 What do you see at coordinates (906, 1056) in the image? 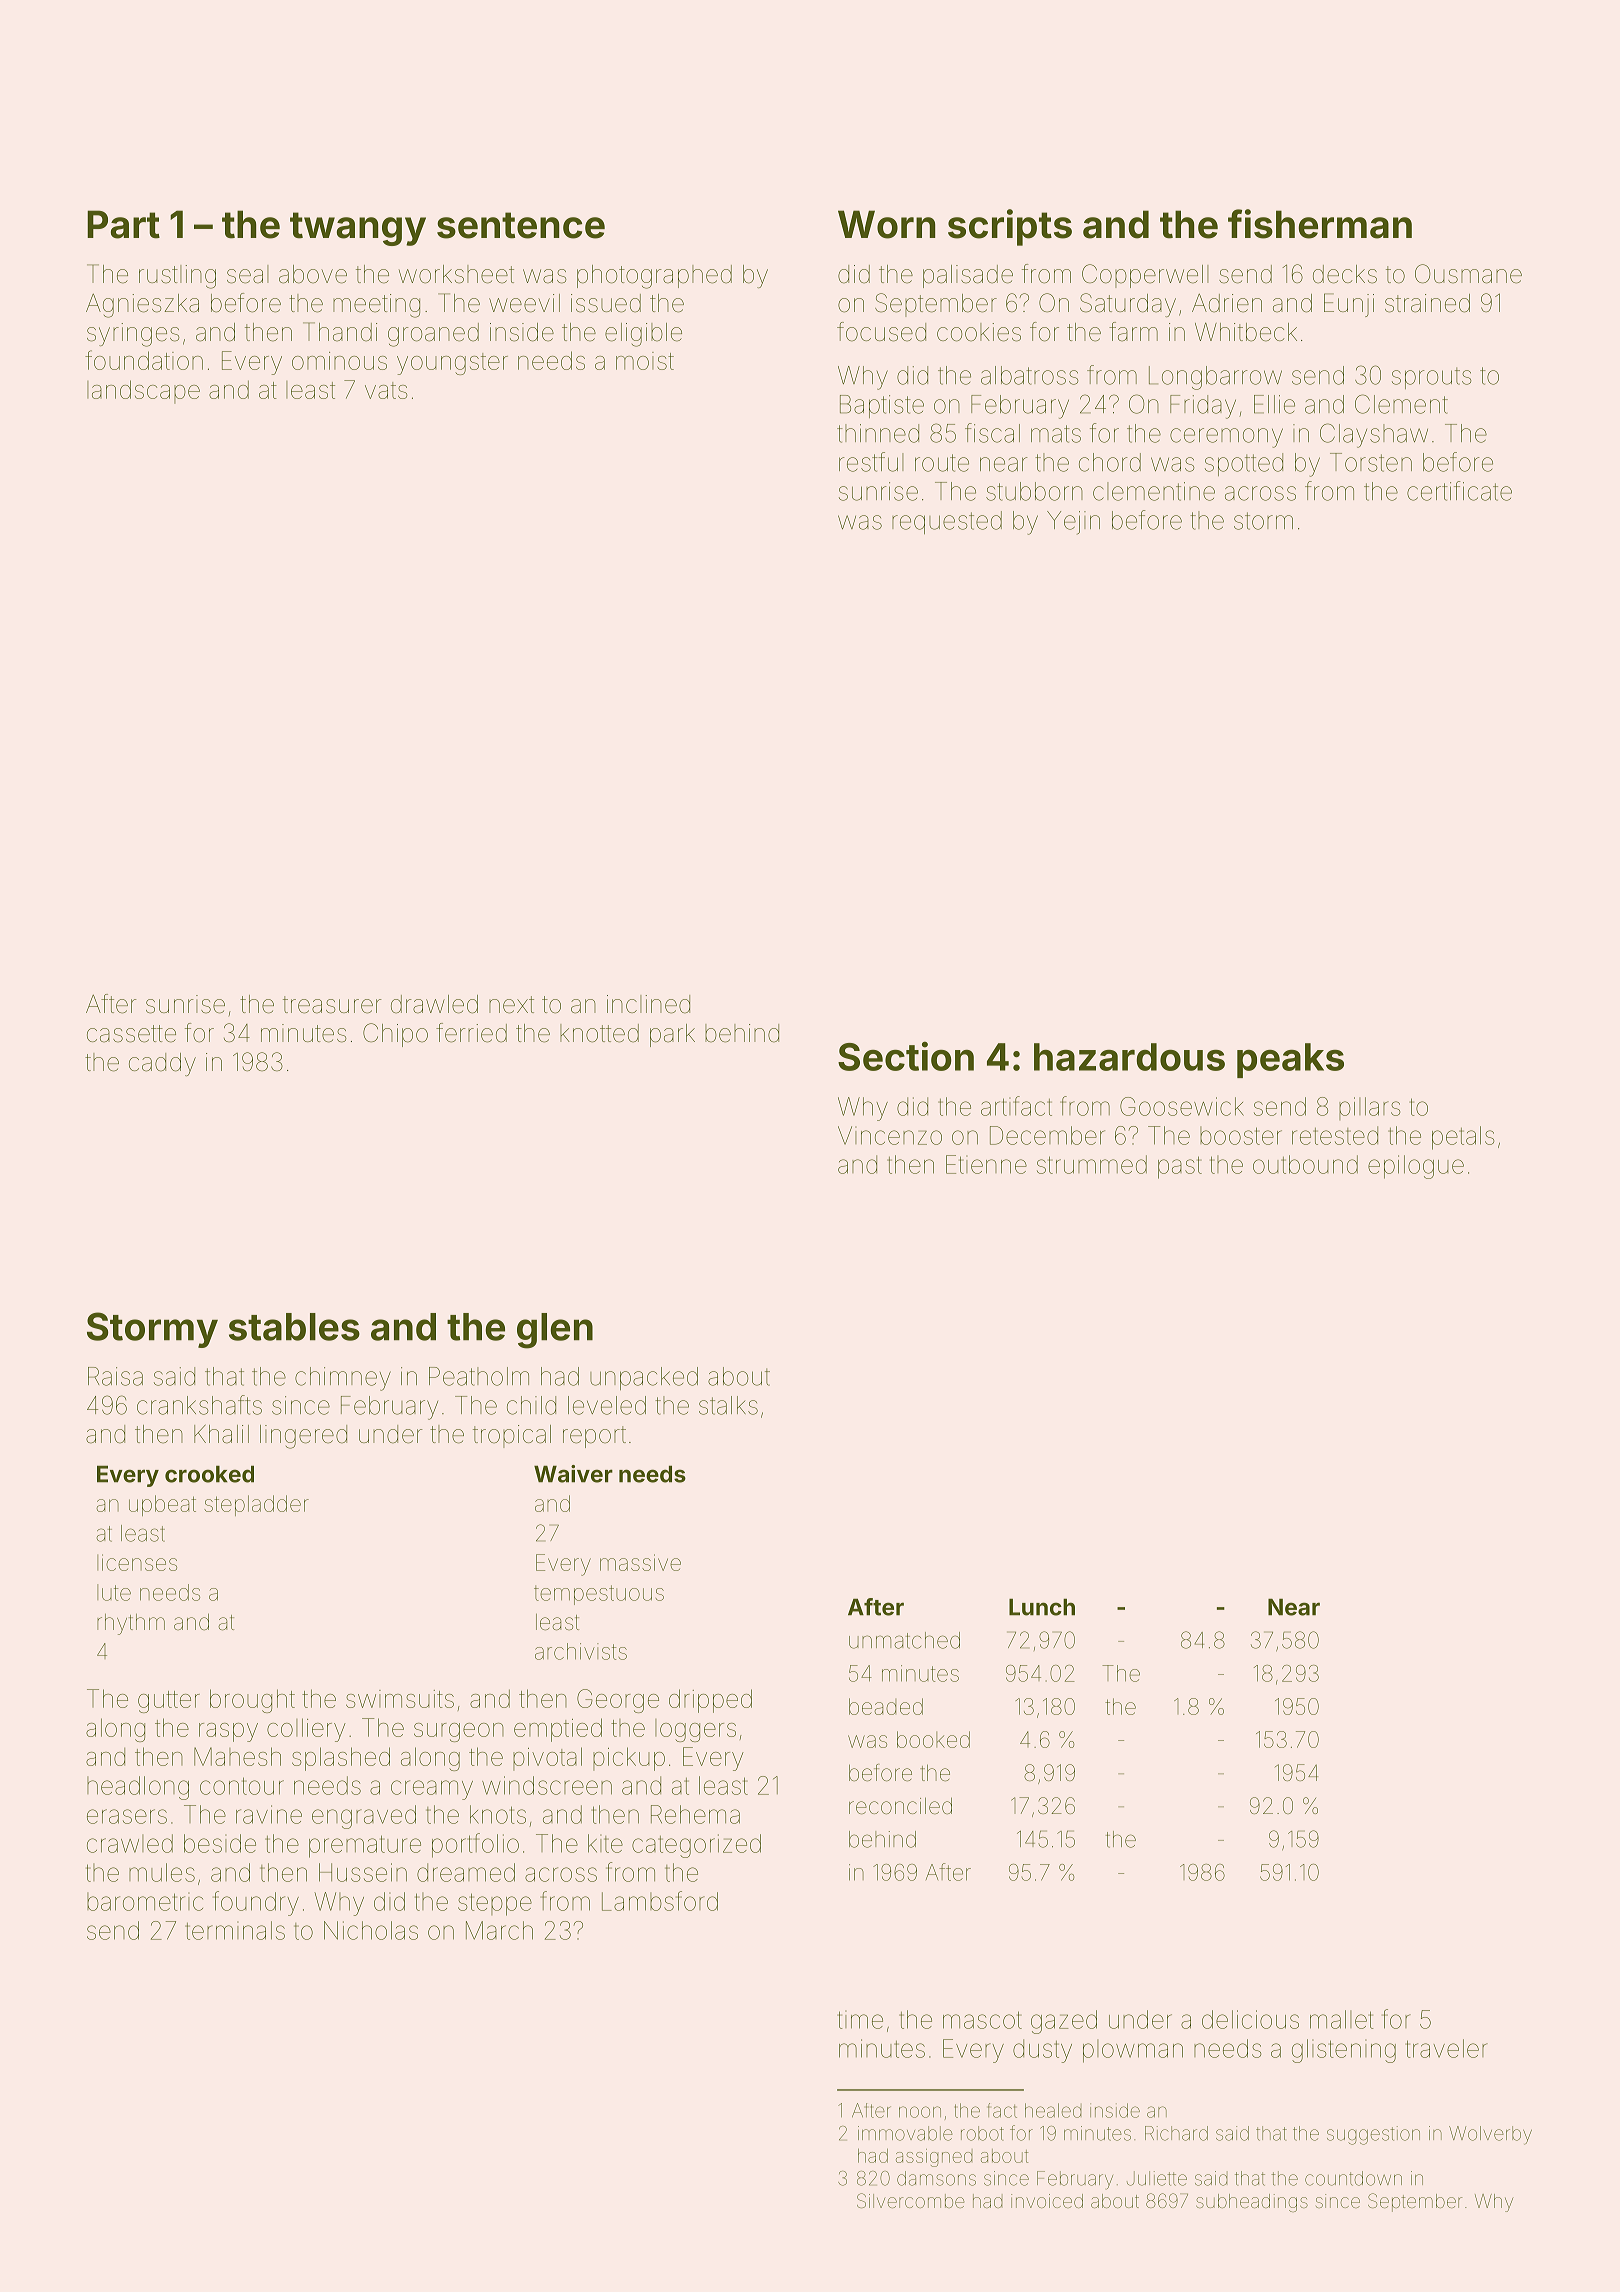
I see `Section` at bounding box center [906, 1056].
